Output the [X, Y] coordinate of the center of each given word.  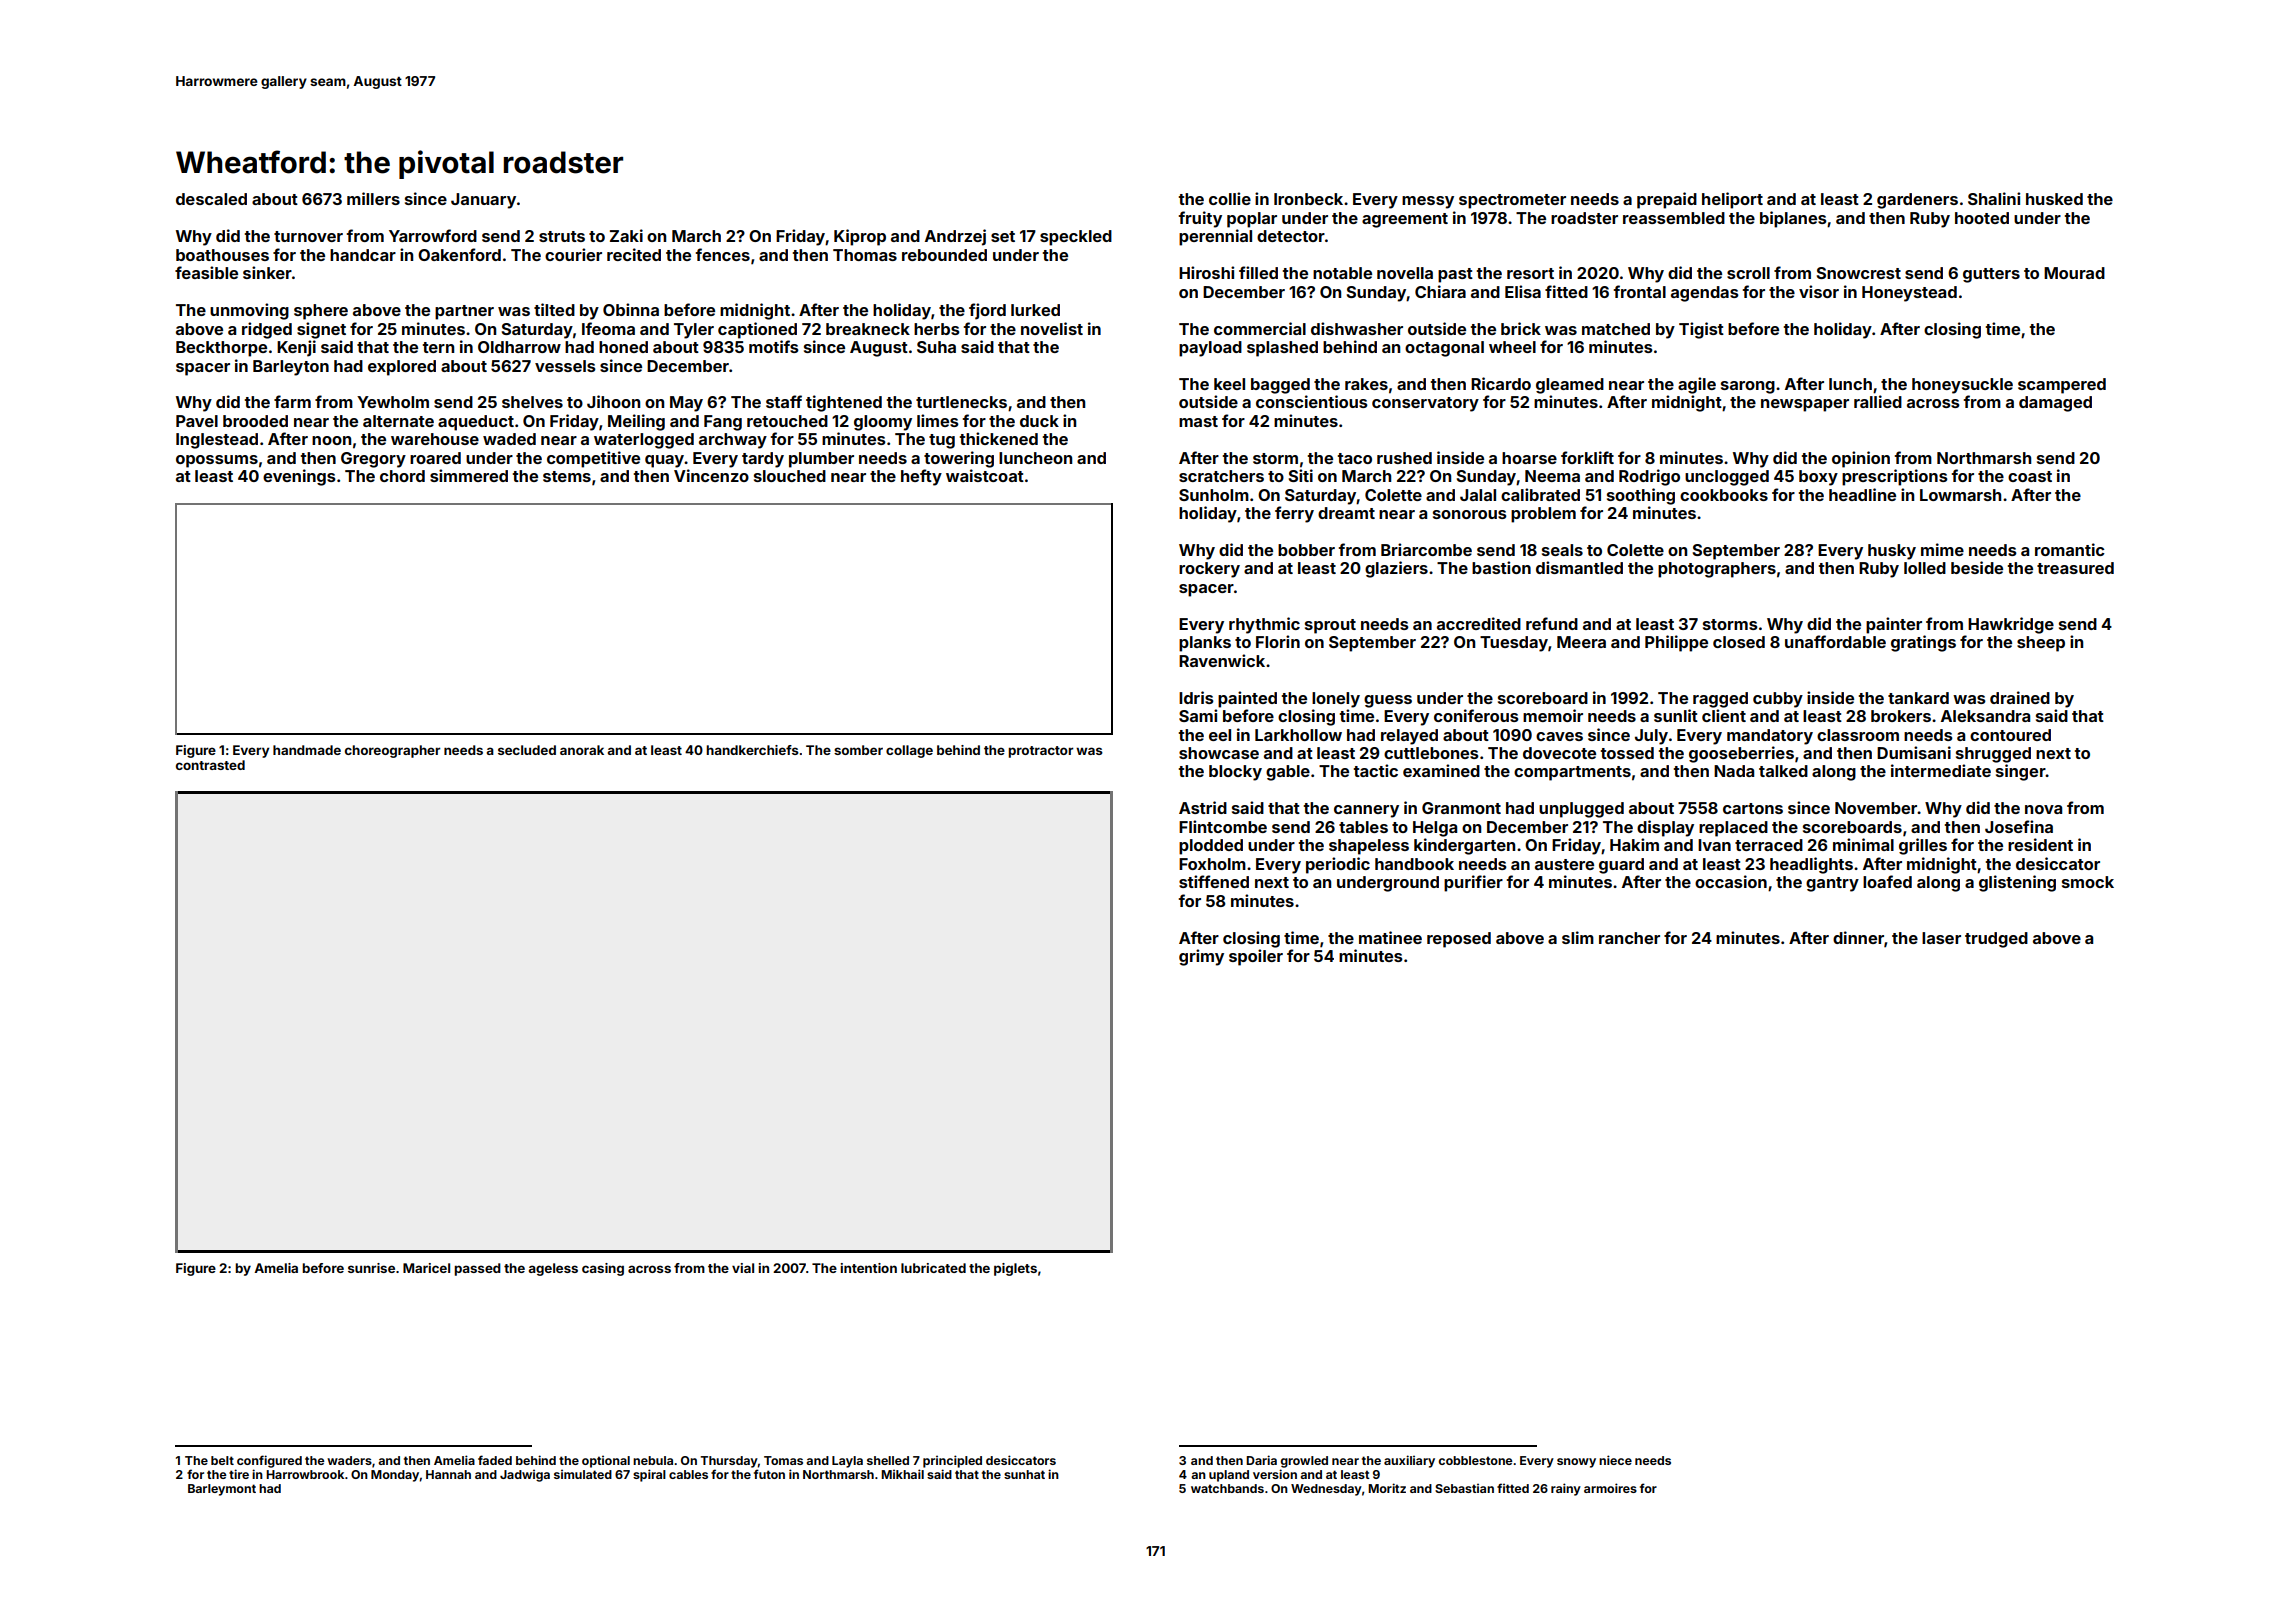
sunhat [1024, 1474]
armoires [1610, 1488]
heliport [1732, 200]
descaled [211, 199]
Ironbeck [1308, 199]
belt [222, 1460]
